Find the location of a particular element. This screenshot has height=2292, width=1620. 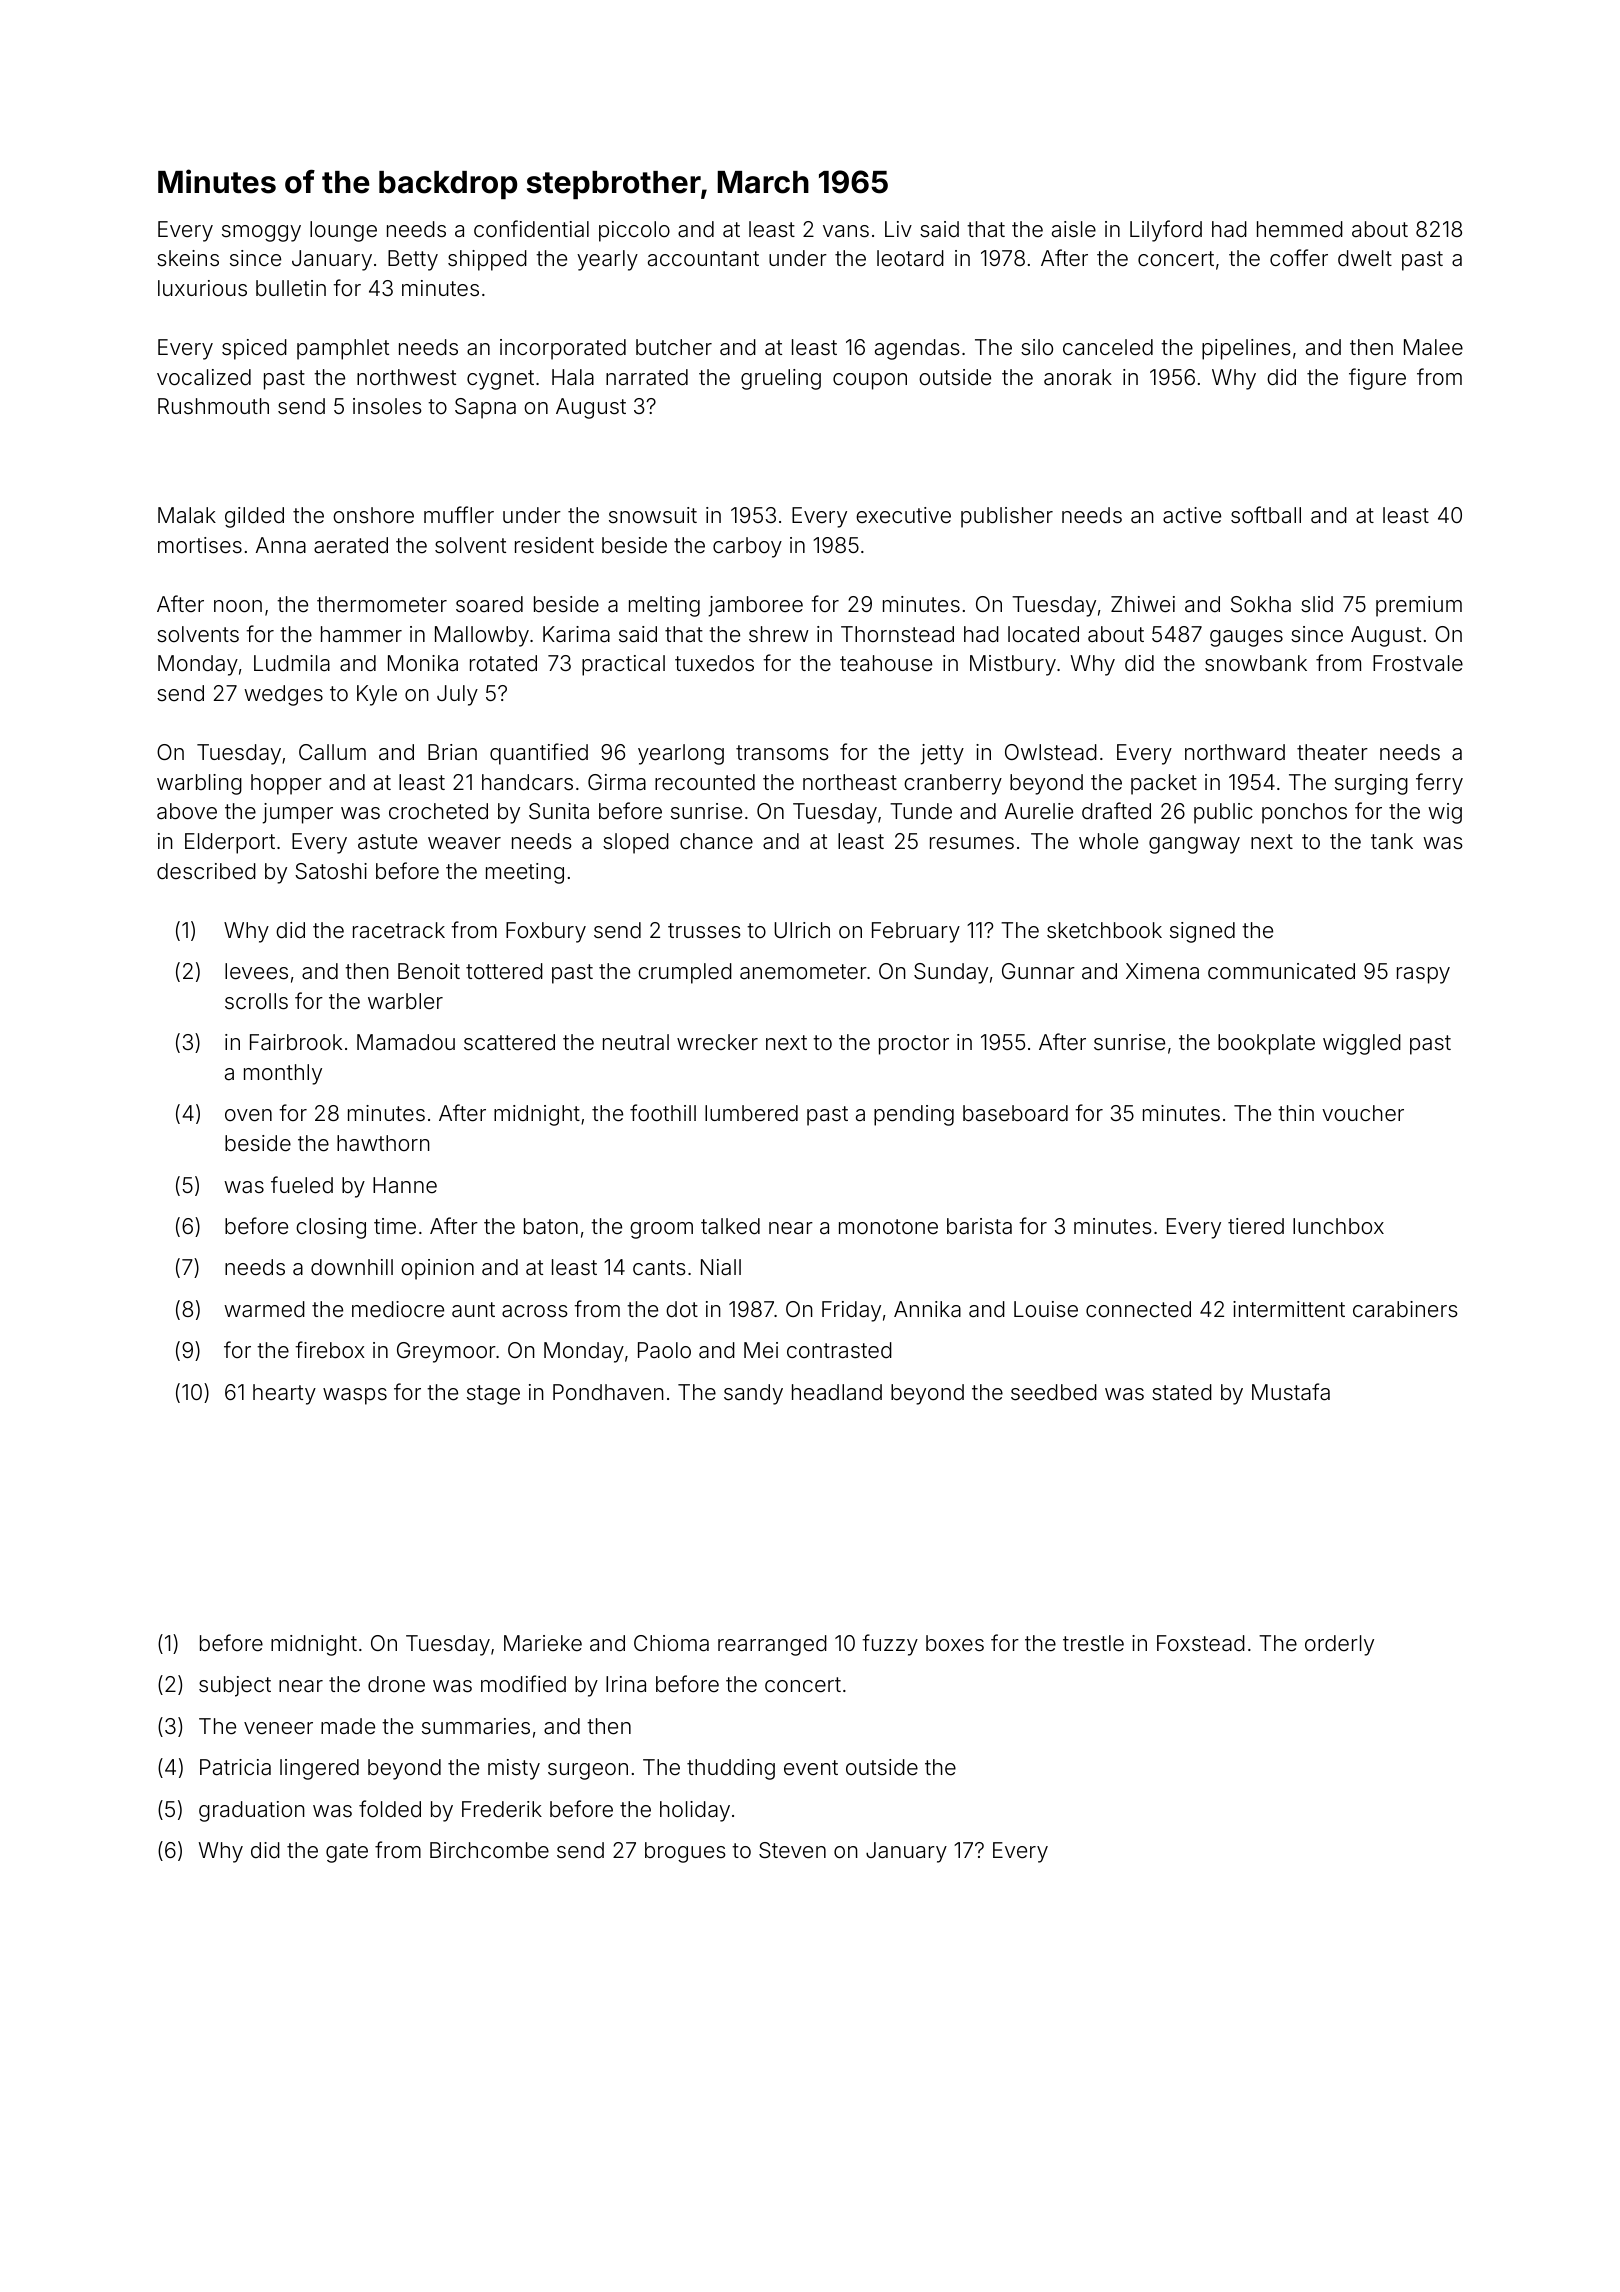

brogues is located at coordinates (685, 1852).
